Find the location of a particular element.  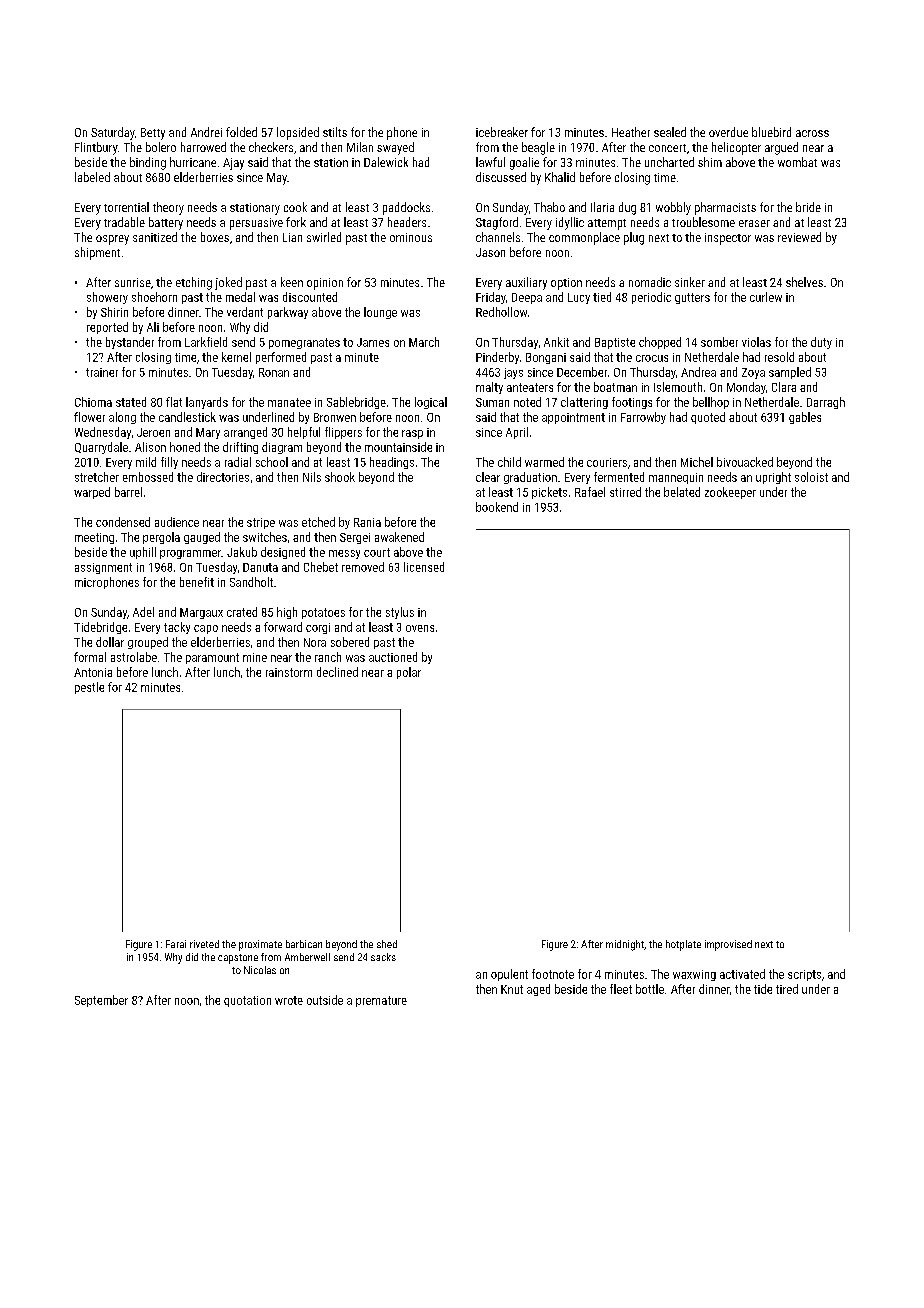

overdue is located at coordinates (728, 132).
